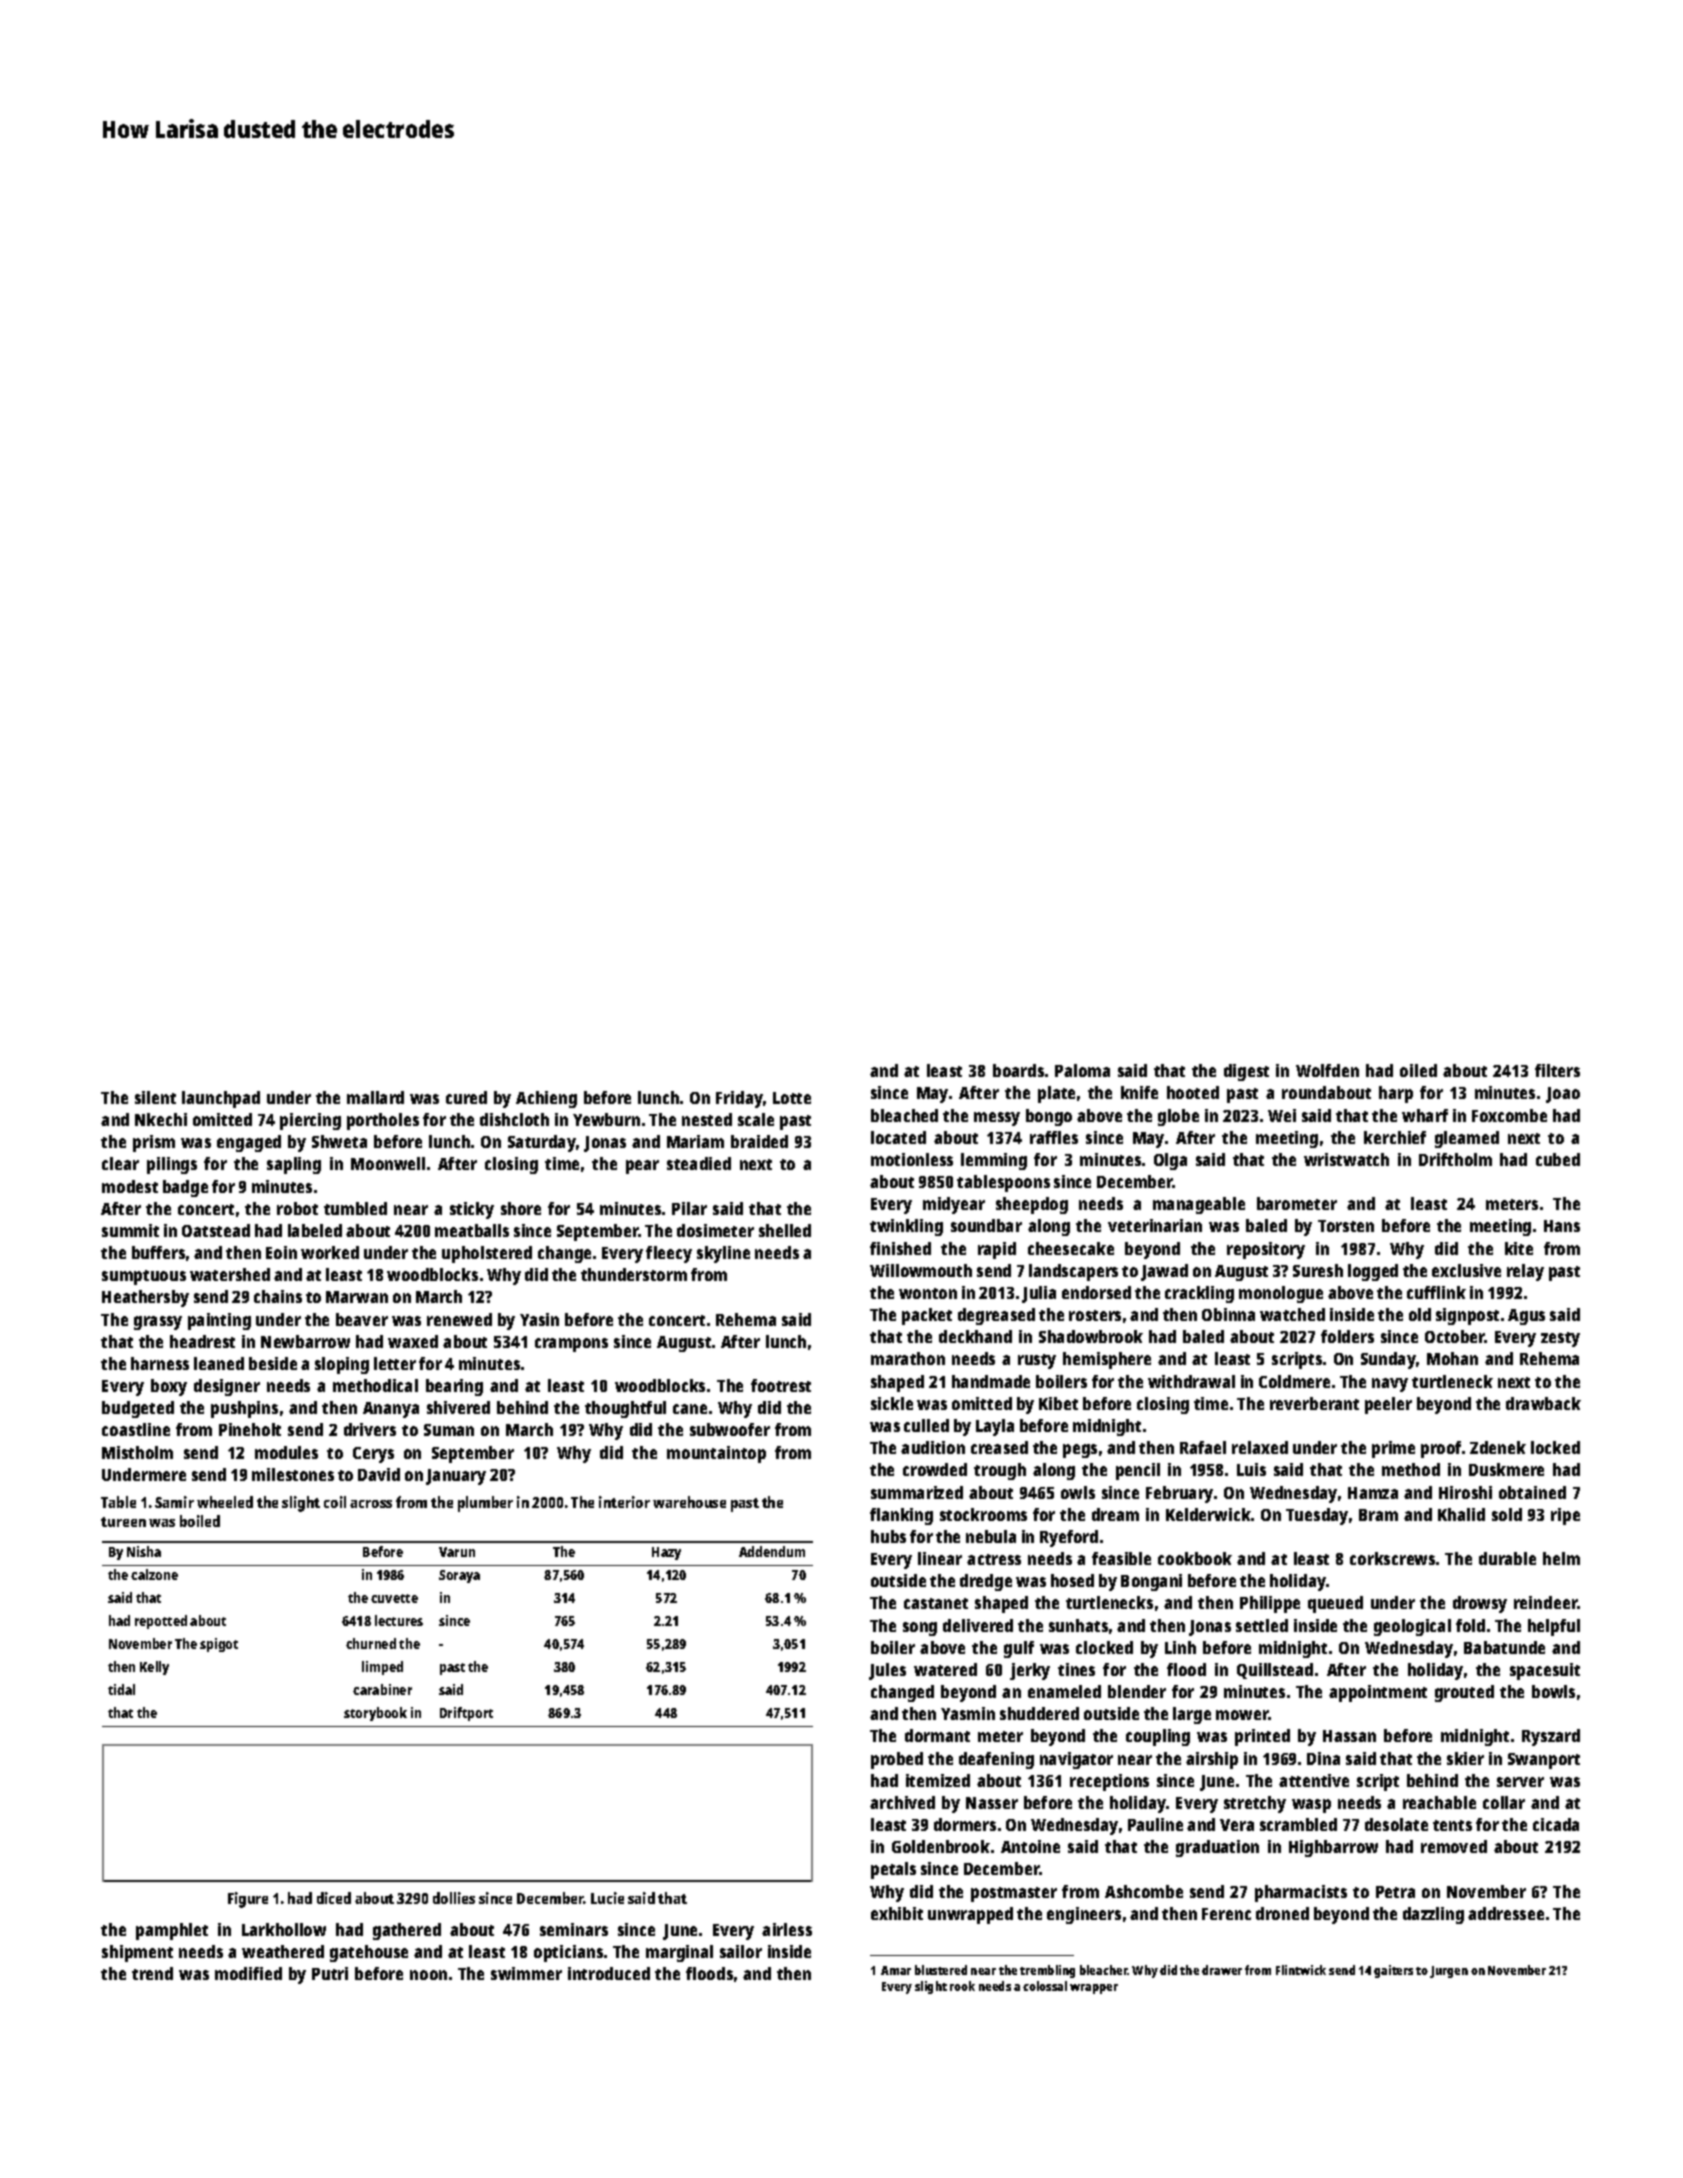  Describe the element at coordinates (382, 1668) in the screenshot. I see `limped` at that location.
